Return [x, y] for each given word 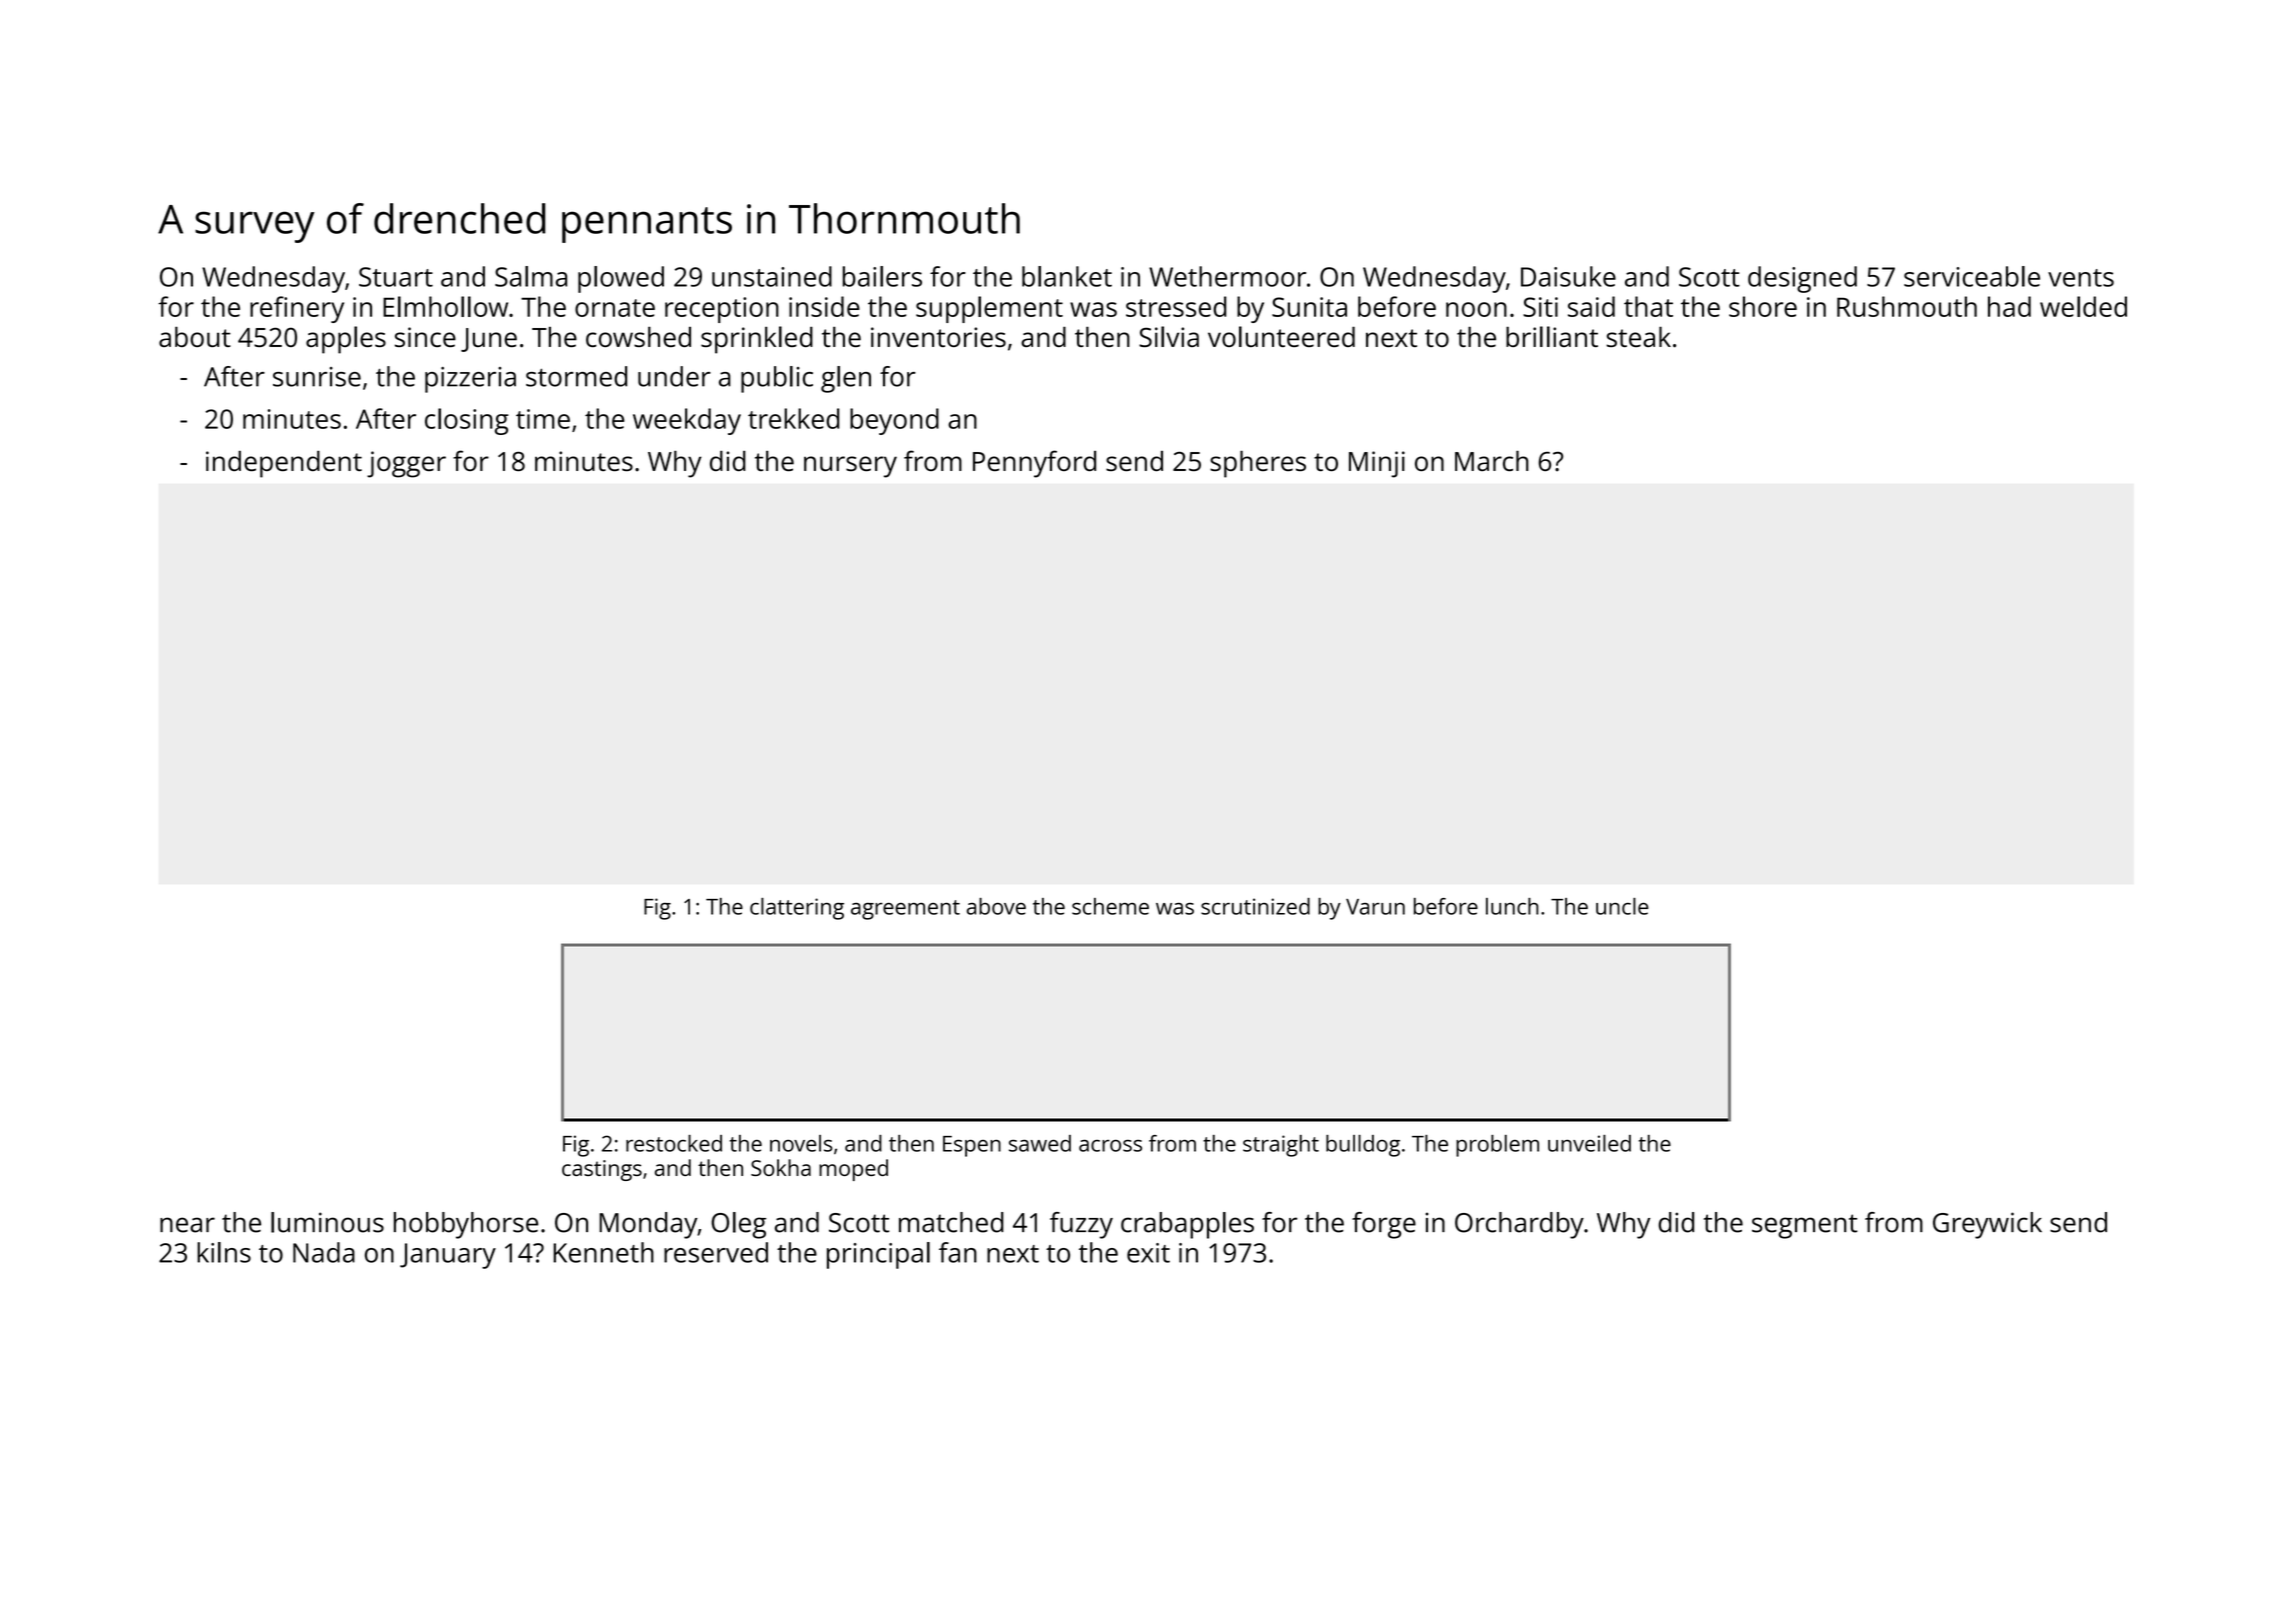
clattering [797, 909]
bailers [882, 276]
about [195, 336]
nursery [850, 467]
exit [1148, 1253]
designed [1802, 279]
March [1492, 461]
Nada [324, 1252]
